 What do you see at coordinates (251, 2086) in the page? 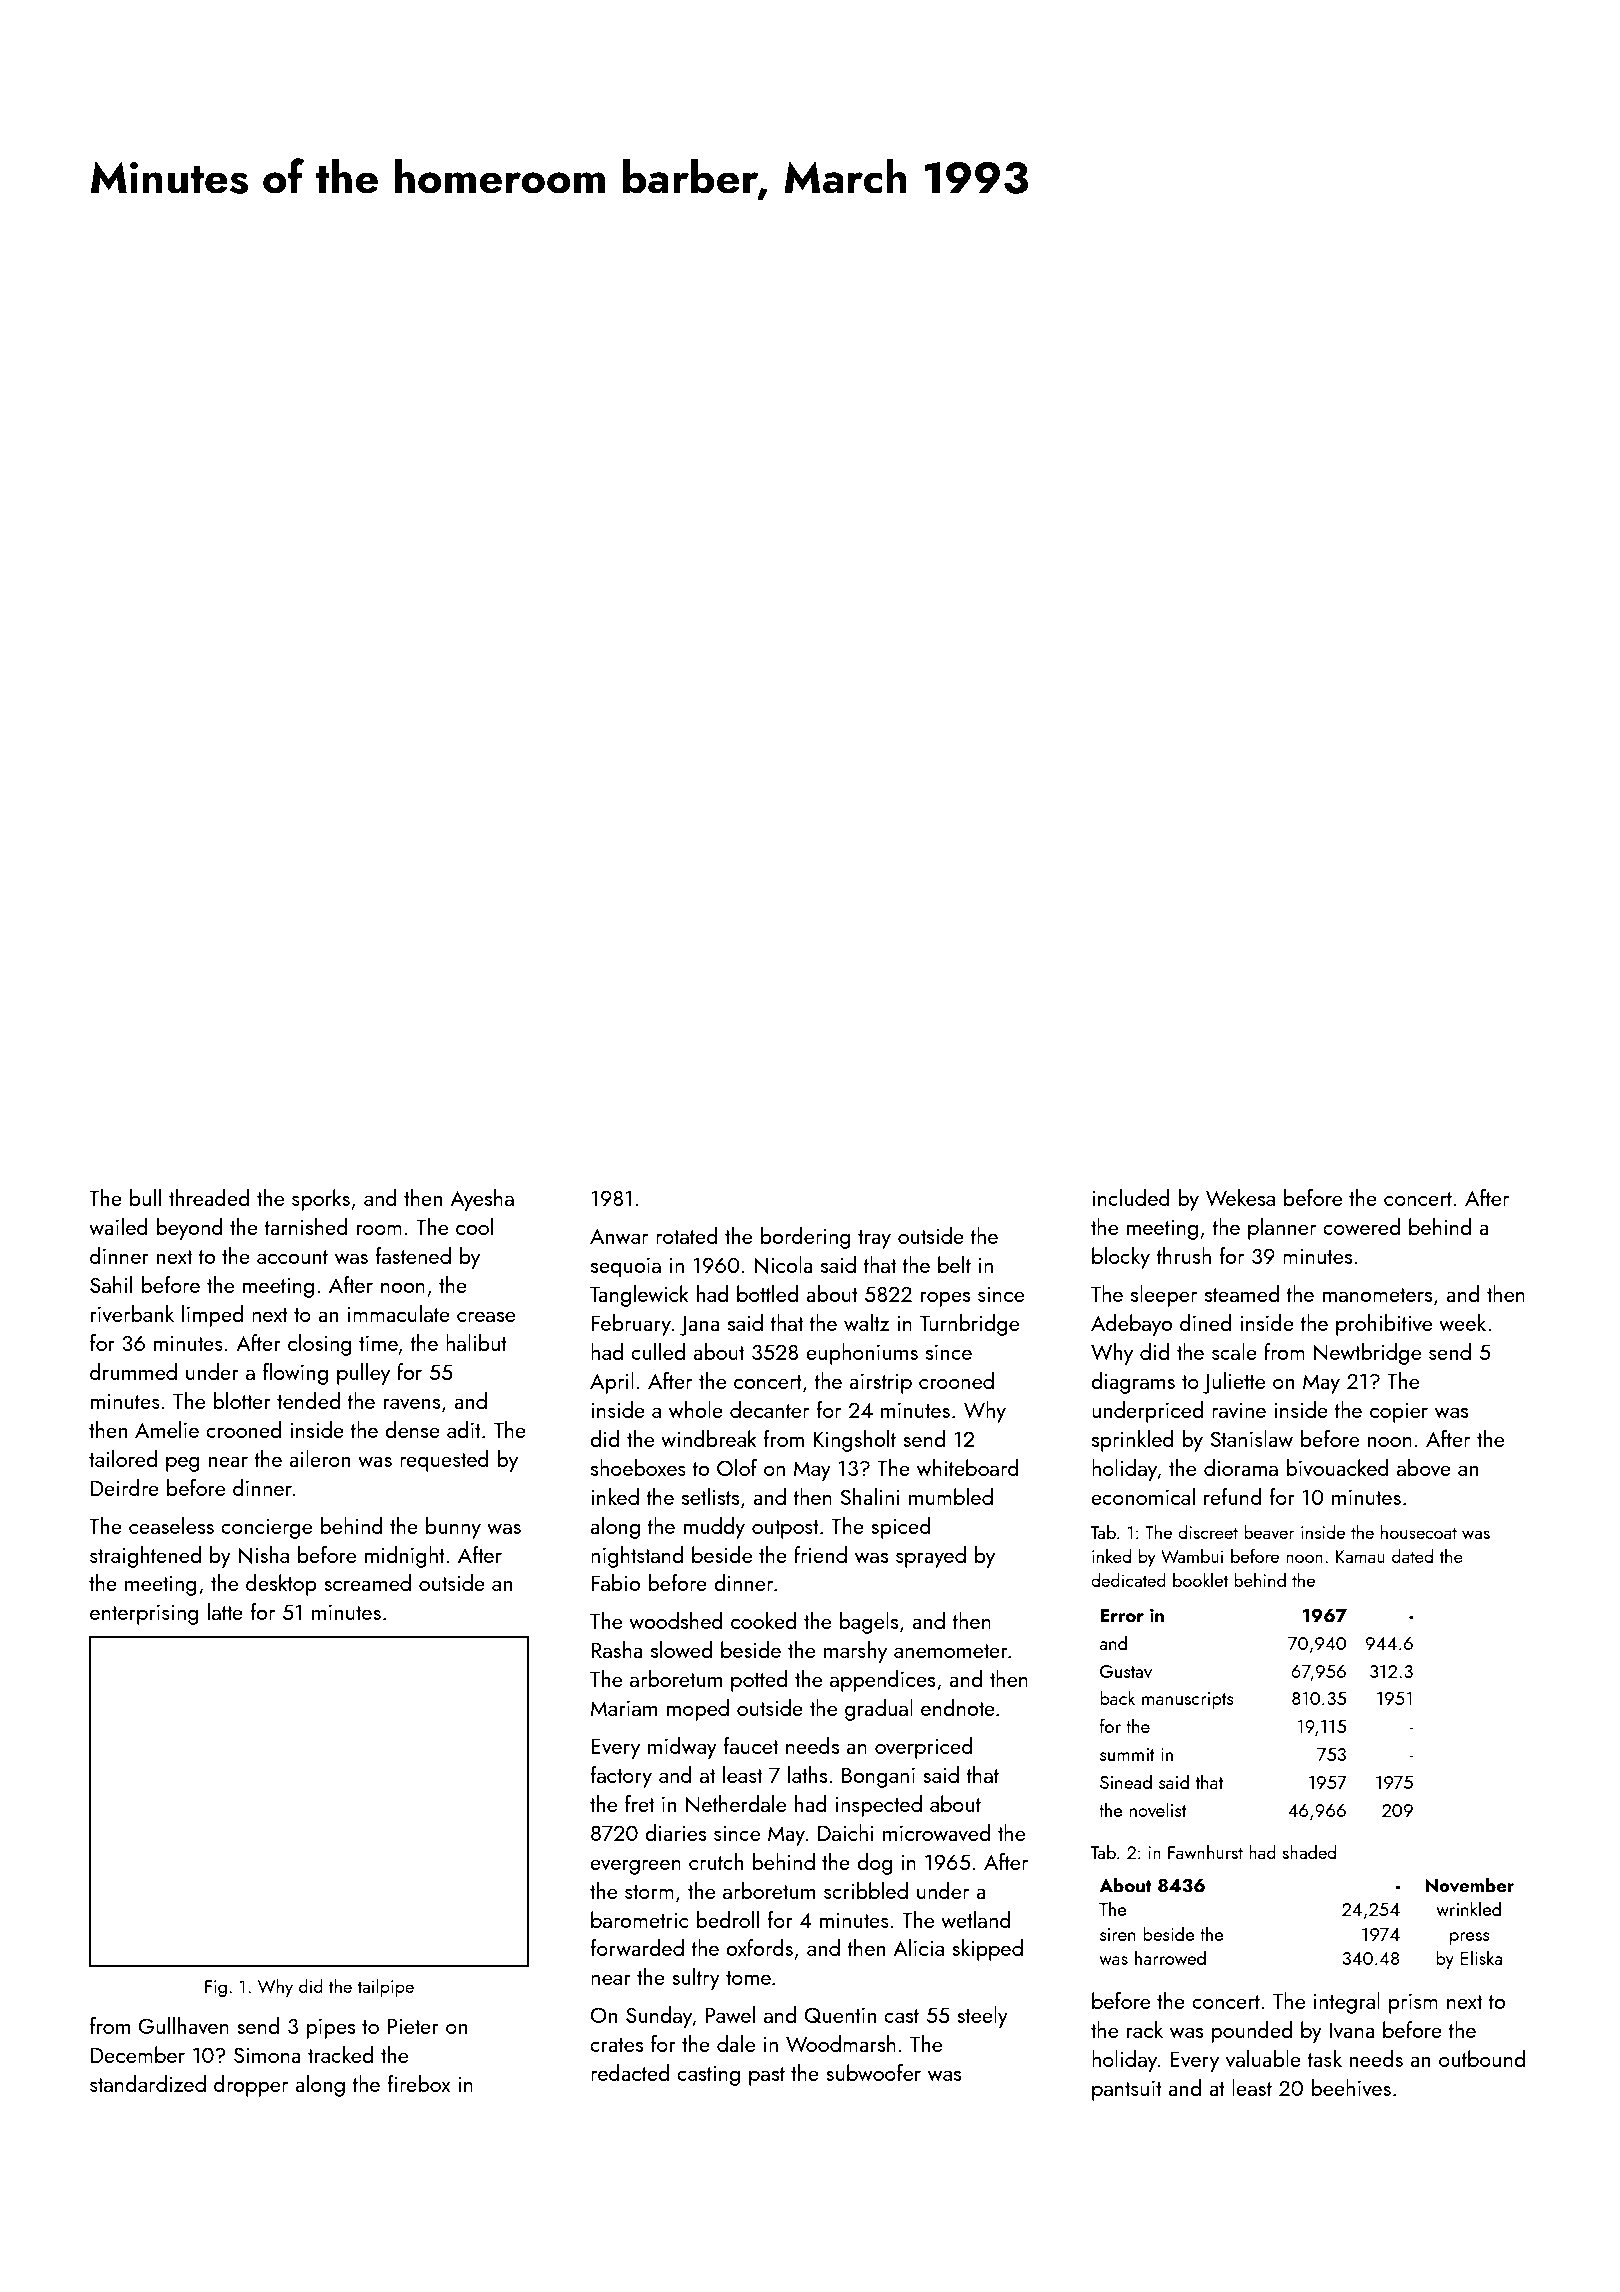
I see `dropper` at bounding box center [251, 2086].
